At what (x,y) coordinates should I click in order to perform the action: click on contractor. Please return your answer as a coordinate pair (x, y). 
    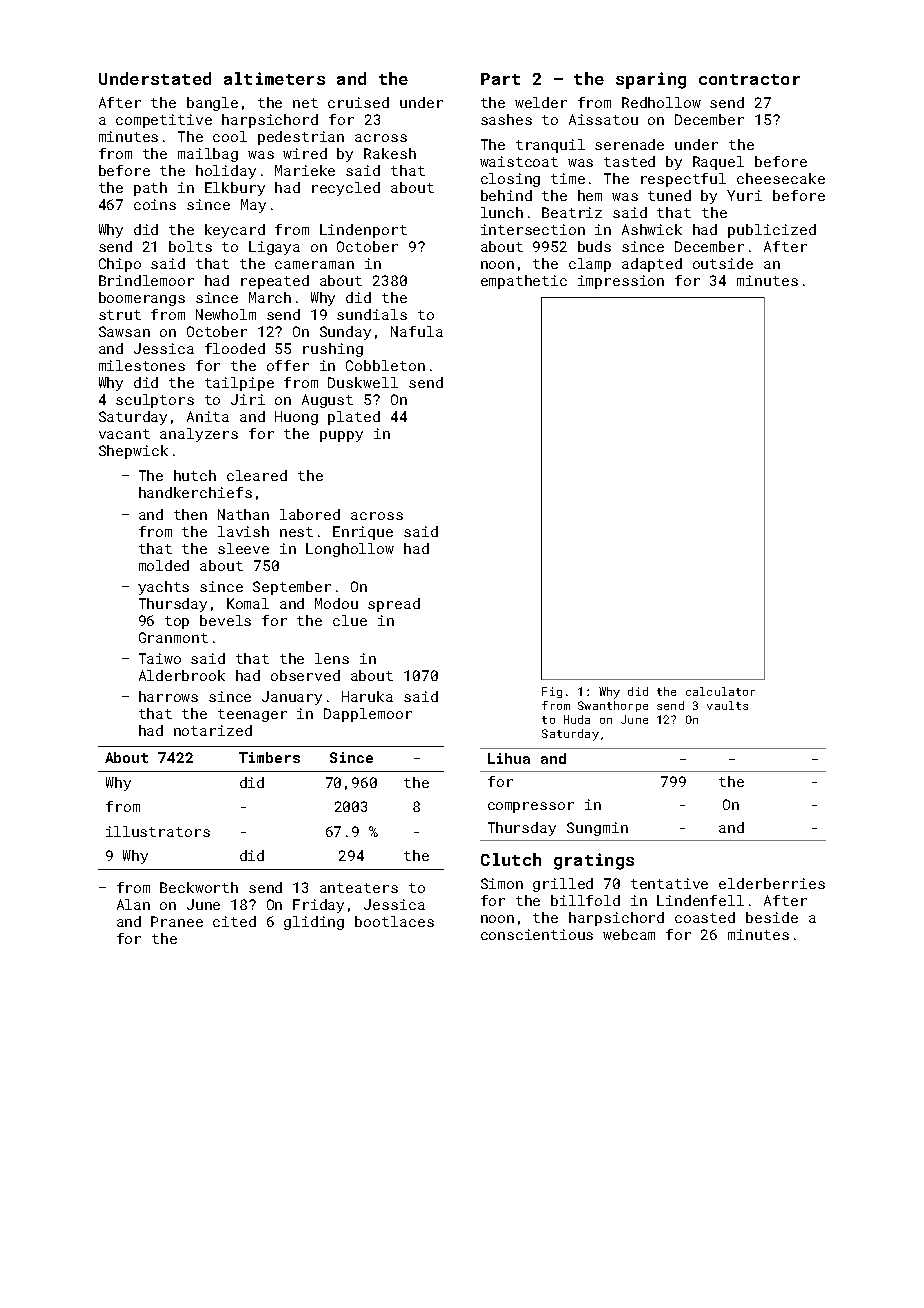
    Looking at the image, I should click on (749, 79).
